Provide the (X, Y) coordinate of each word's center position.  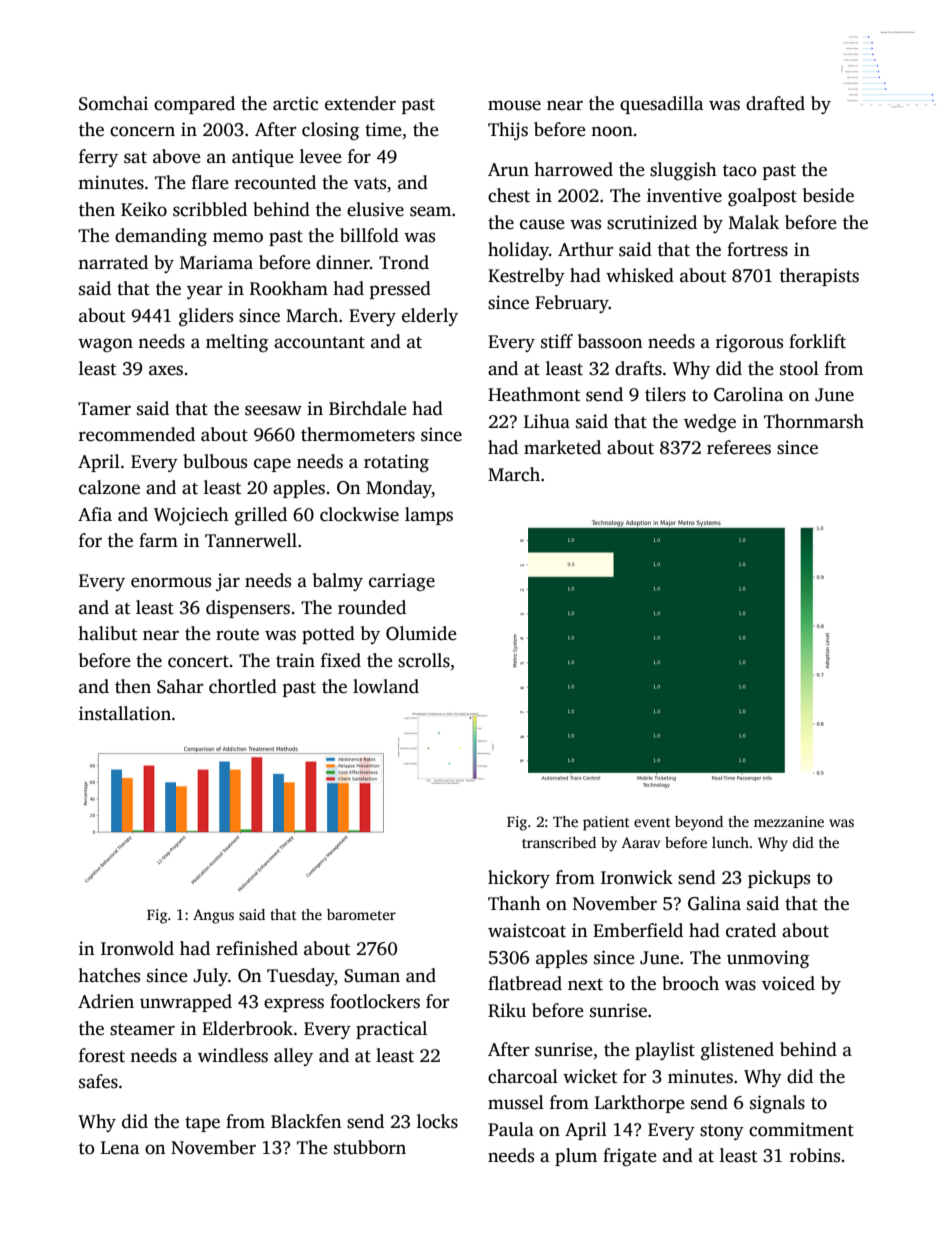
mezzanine (789, 821)
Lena (120, 1148)
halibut (107, 633)
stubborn (370, 1147)
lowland (386, 686)
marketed (562, 447)
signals (777, 1104)
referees (739, 447)
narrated (113, 262)
